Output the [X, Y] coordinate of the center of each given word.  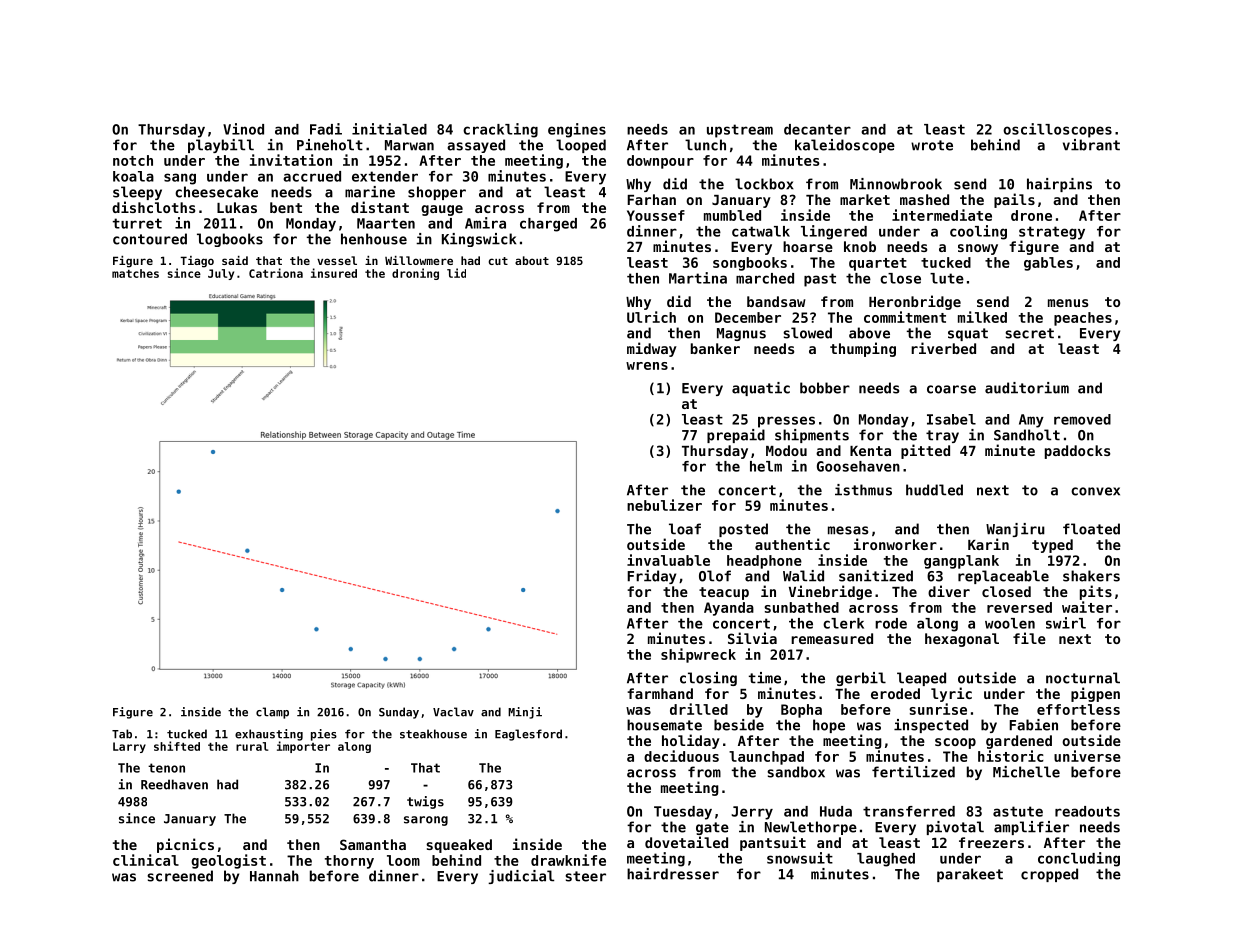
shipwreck [698, 655]
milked [982, 317]
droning [415, 274]
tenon [166, 768]
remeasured [832, 638]
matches [135, 273]
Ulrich [651, 317]
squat [968, 334]
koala [133, 176]
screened [180, 876]
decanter [817, 129]
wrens [647, 366]
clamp [272, 713]
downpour [660, 162]
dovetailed [686, 842]
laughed [886, 860]
